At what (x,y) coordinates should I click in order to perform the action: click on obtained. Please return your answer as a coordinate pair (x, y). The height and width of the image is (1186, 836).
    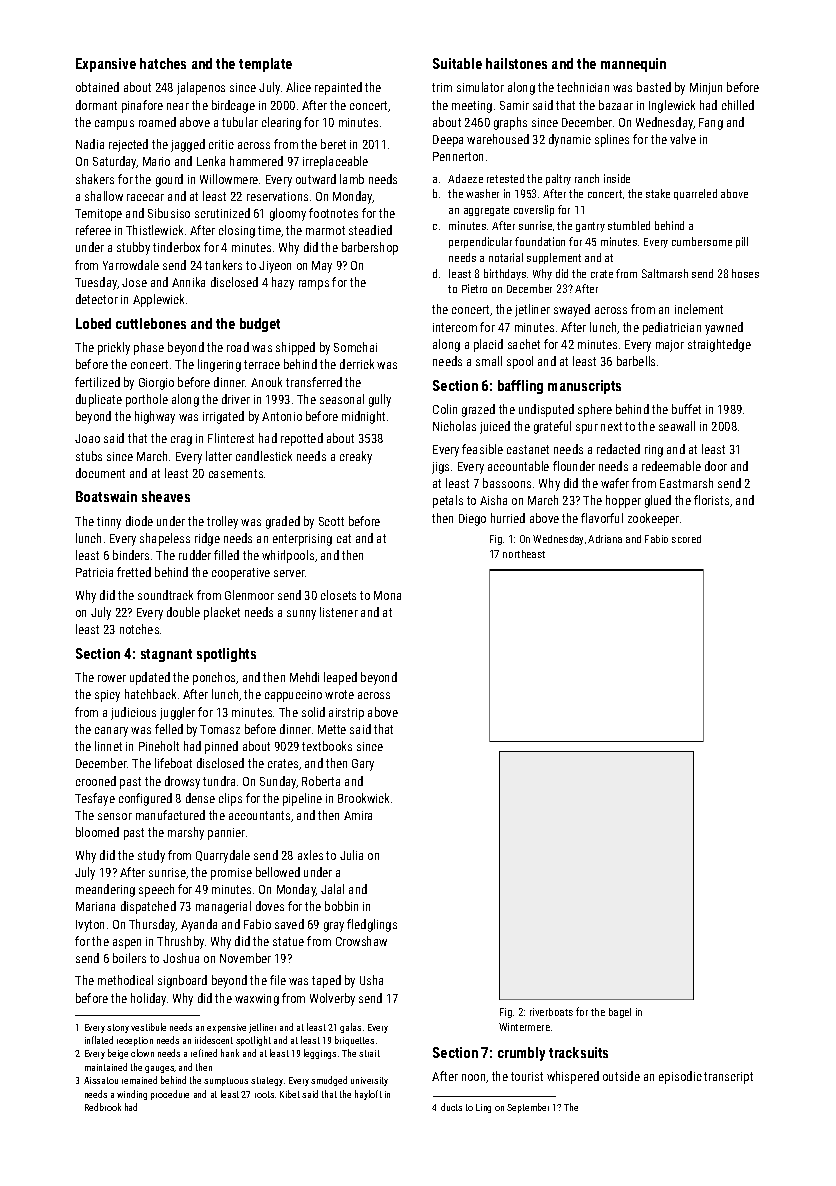
    Looking at the image, I should click on (97, 87).
